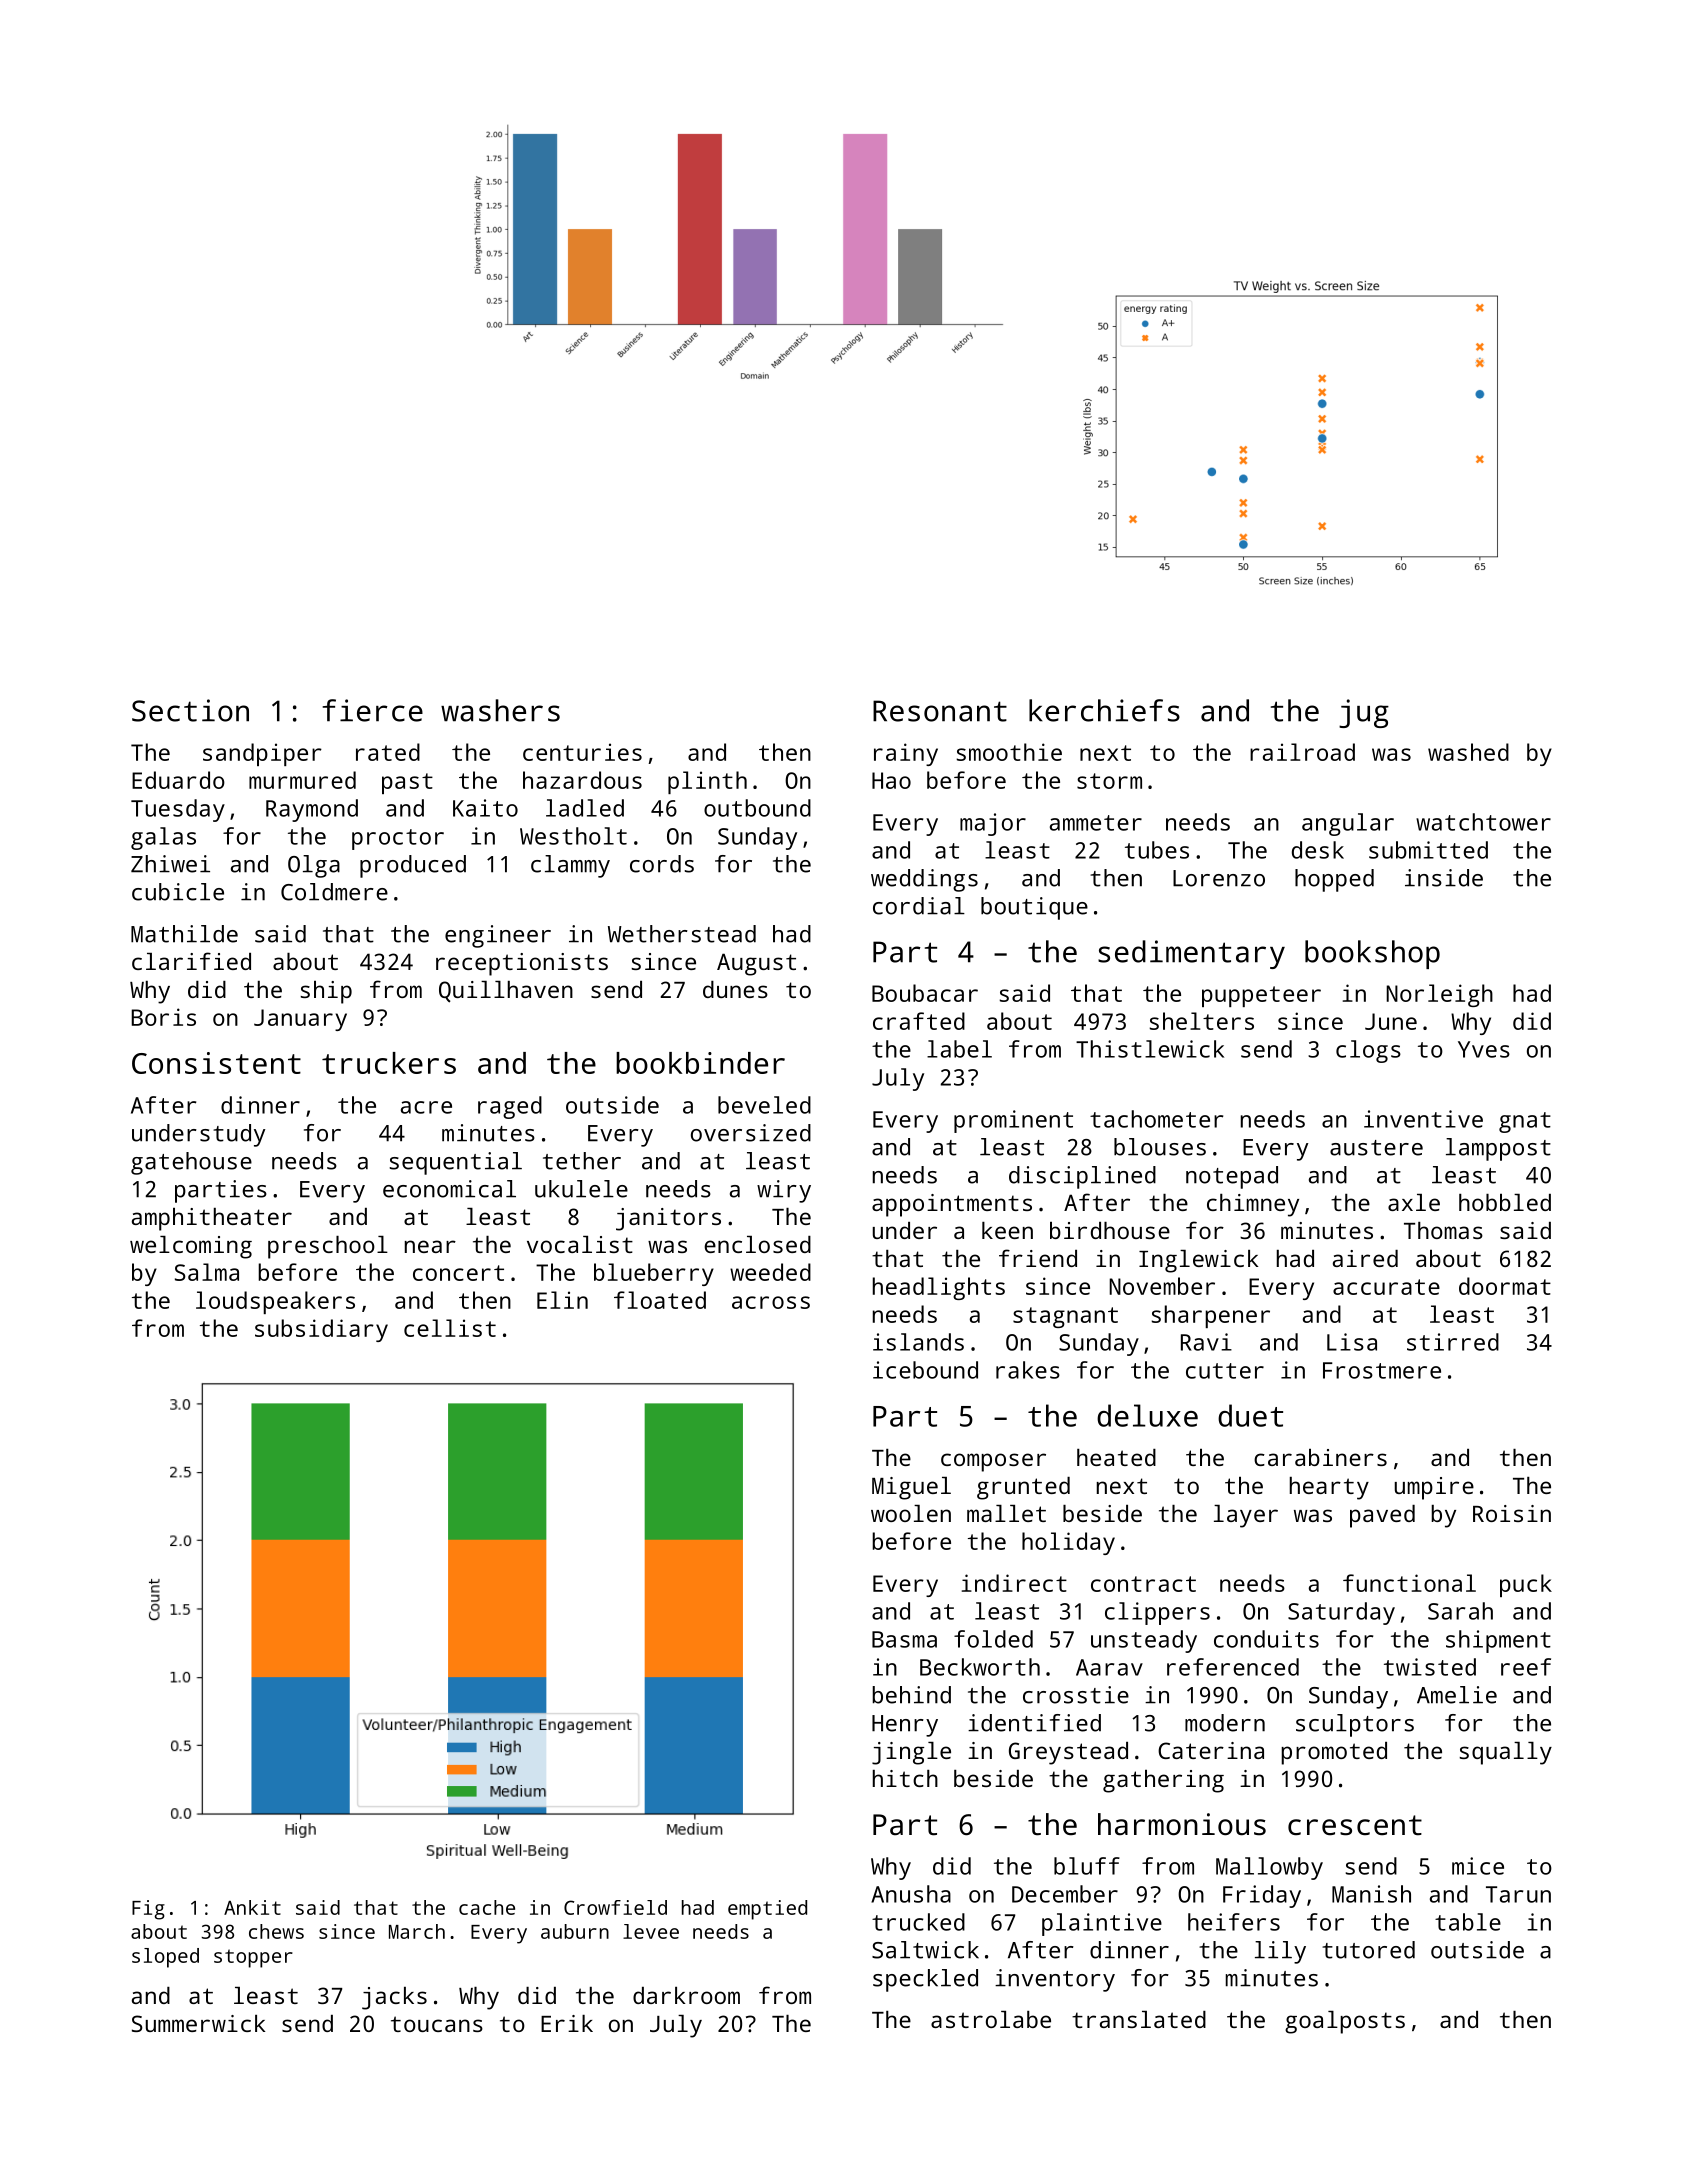 This screenshot has height=2178, width=1683. What do you see at coordinates (276, 1931) in the screenshot?
I see `chews` at bounding box center [276, 1931].
